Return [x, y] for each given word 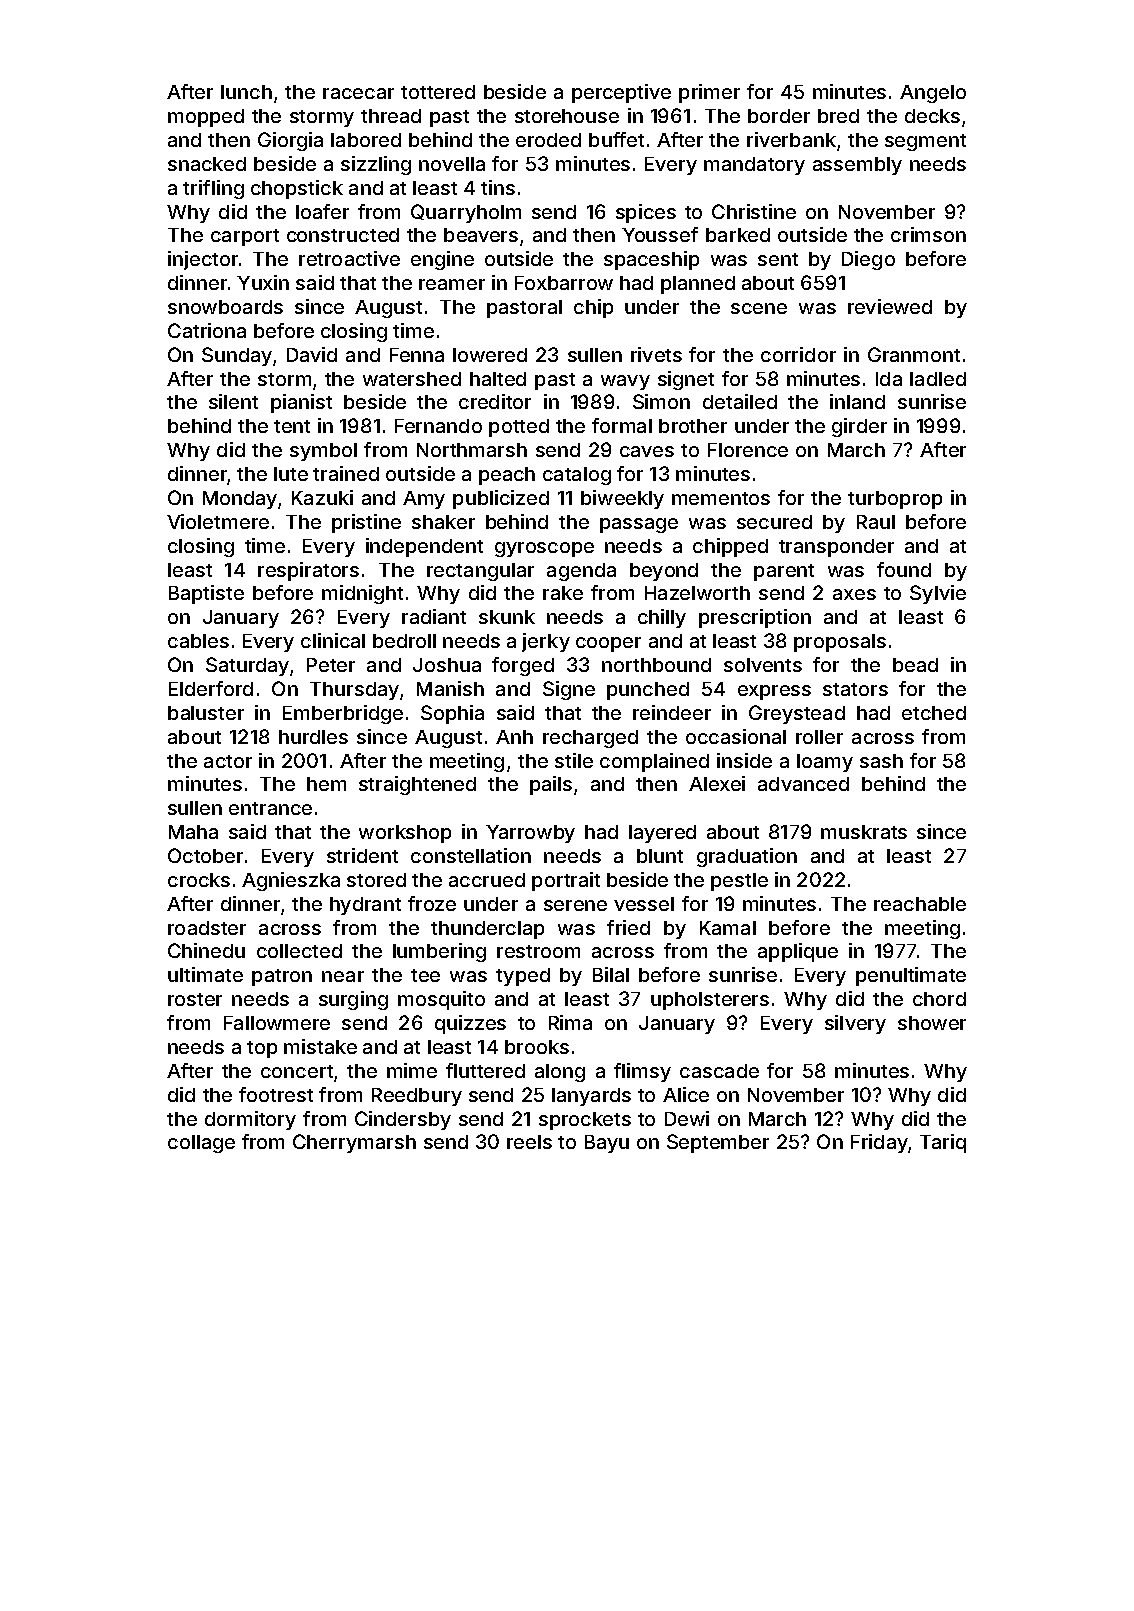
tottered [438, 92]
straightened [417, 785]
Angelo [933, 94]
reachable [920, 904]
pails [551, 785]
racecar [358, 93]
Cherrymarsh [354, 1143]
